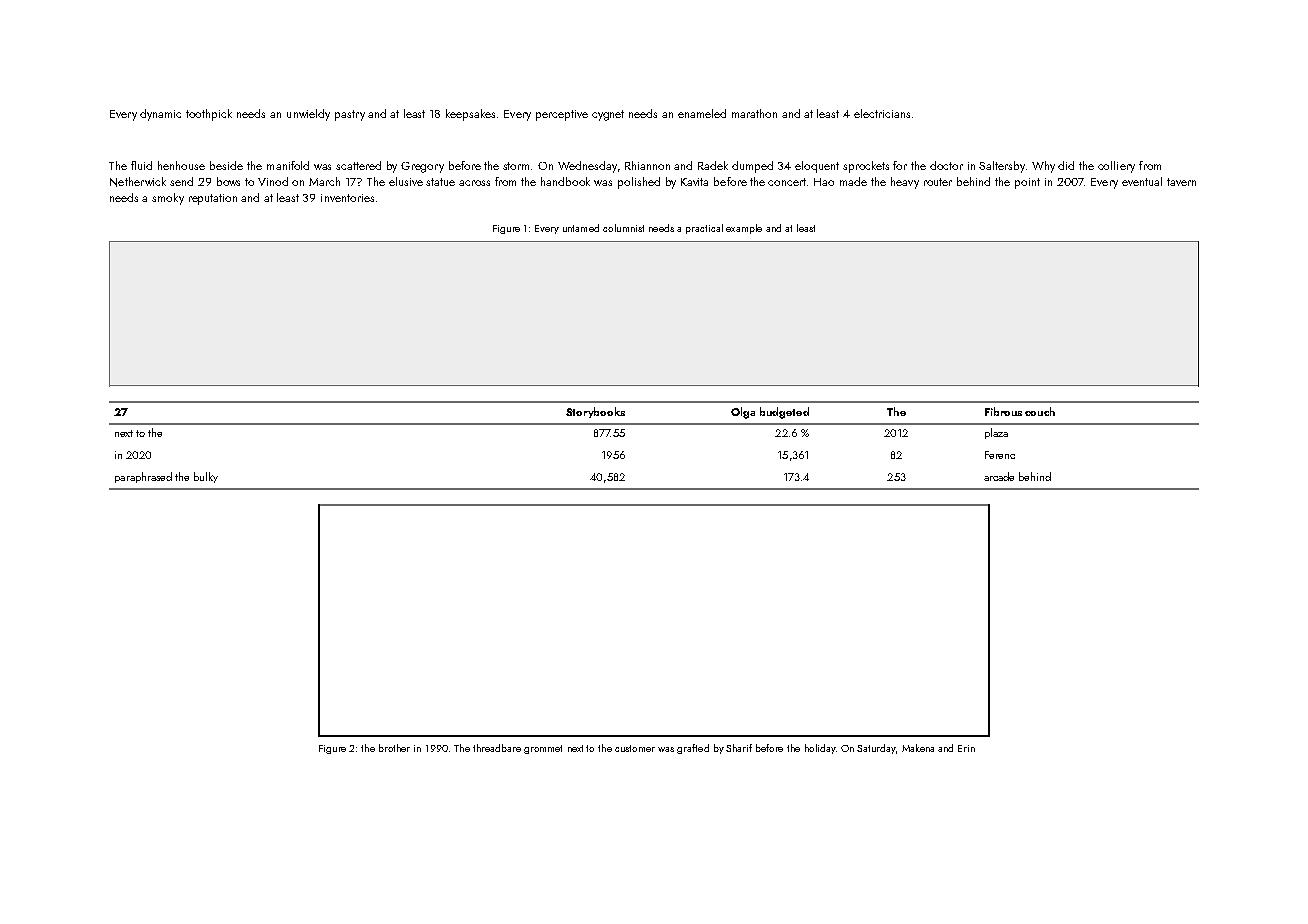 The image size is (1308, 924). What do you see at coordinates (1116, 167) in the document?
I see `colliery` at bounding box center [1116, 167].
